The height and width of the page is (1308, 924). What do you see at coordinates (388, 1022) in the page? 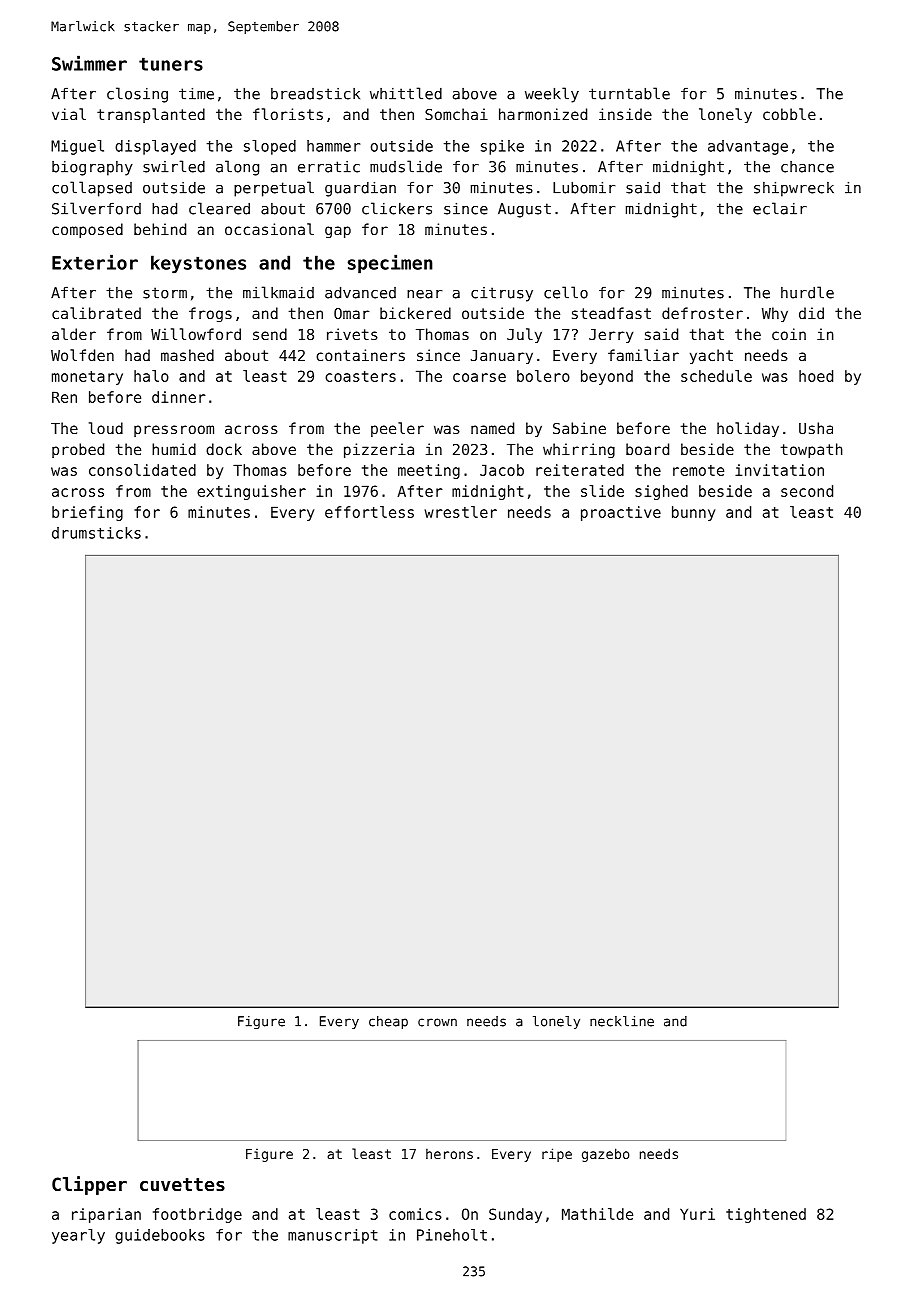
I see `cheap` at bounding box center [388, 1022].
